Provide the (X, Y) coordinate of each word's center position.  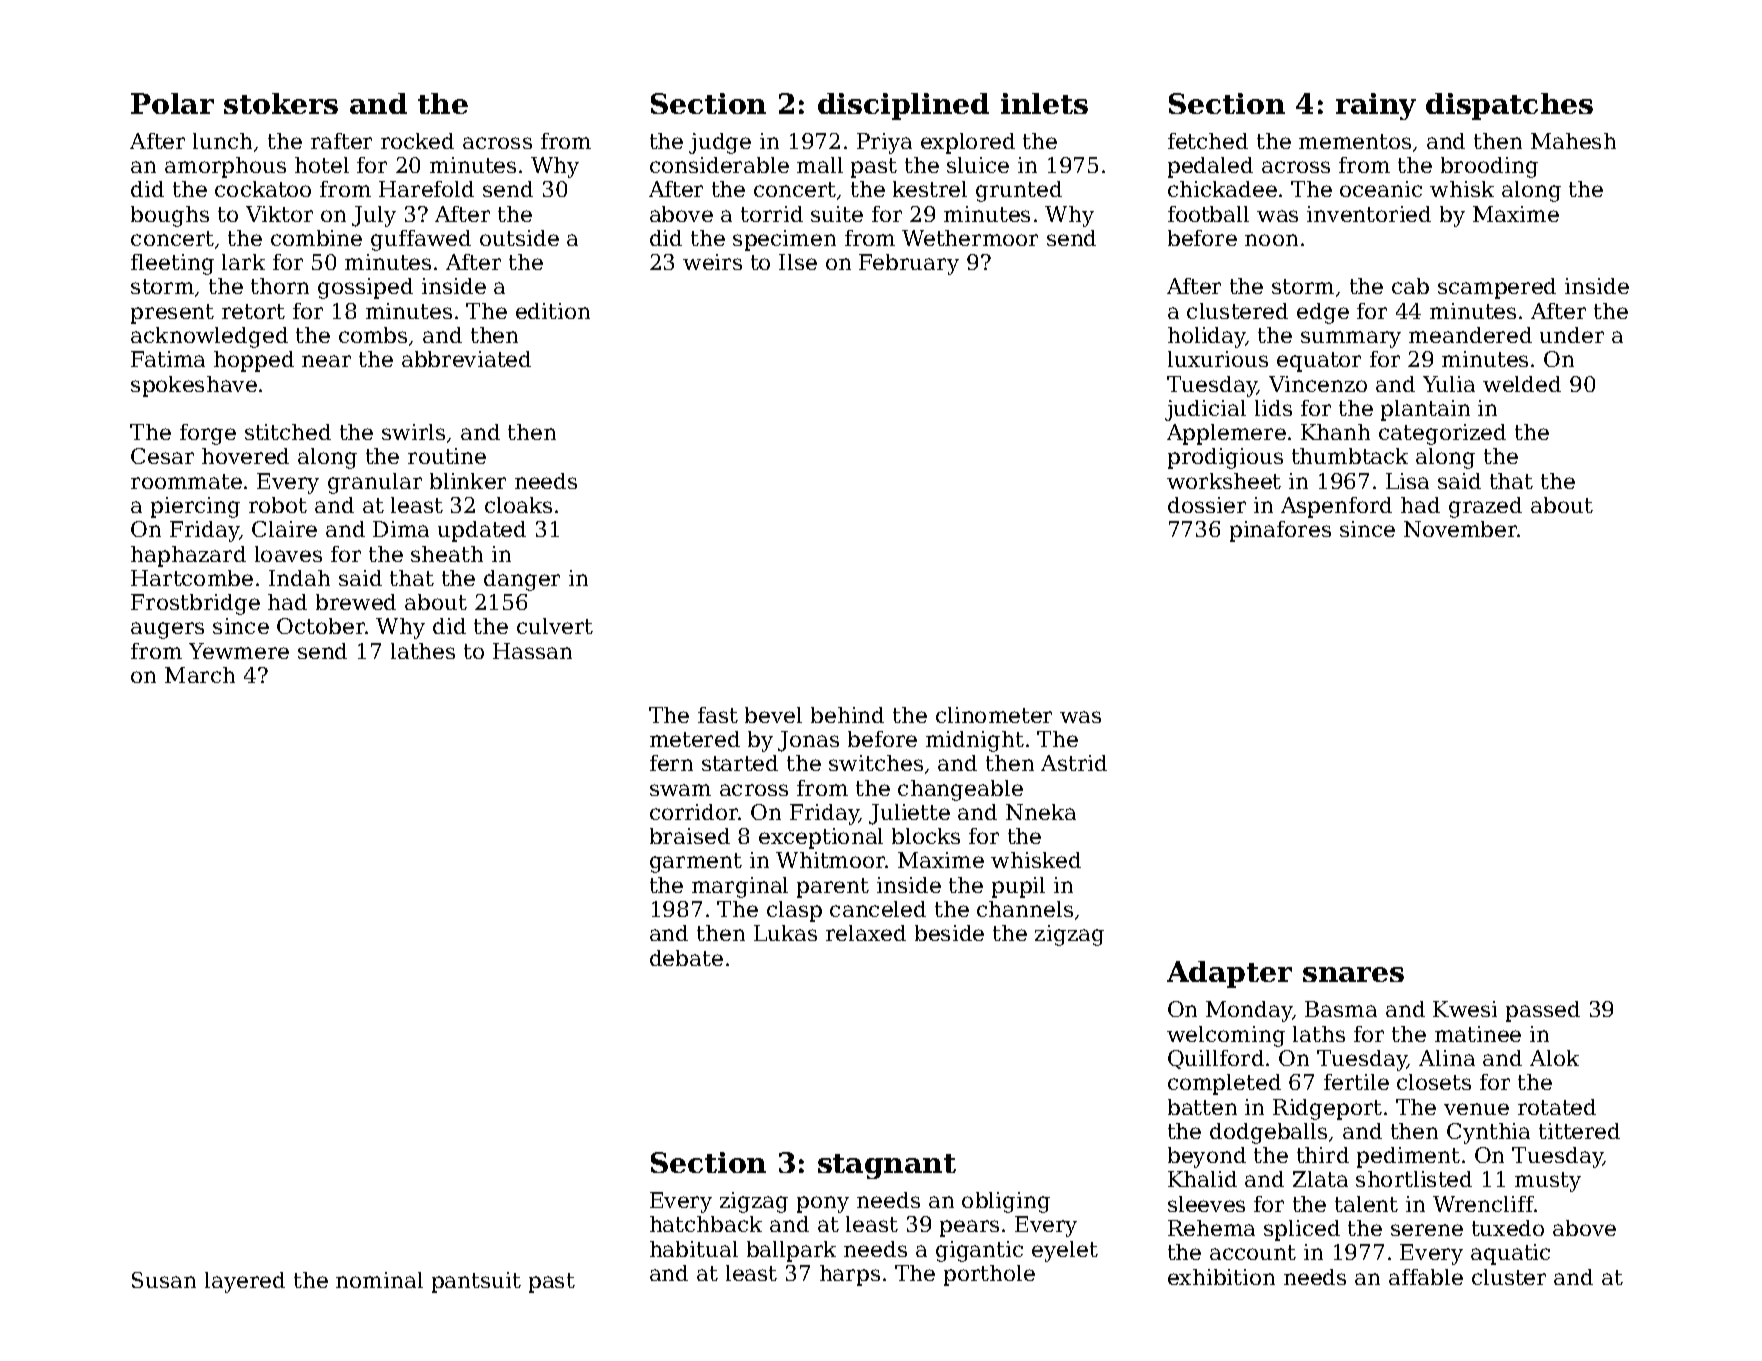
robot (278, 505)
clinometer (994, 715)
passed (1543, 1011)
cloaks (518, 505)
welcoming (1226, 1036)
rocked (417, 141)
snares (1353, 974)
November (1461, 529)
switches (876, 763)
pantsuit (476, 1282)
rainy (1376, 106)
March (200, 675)
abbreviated (466, 359)
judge (720, 143)
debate (686, 958)
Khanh (1335, 432)
